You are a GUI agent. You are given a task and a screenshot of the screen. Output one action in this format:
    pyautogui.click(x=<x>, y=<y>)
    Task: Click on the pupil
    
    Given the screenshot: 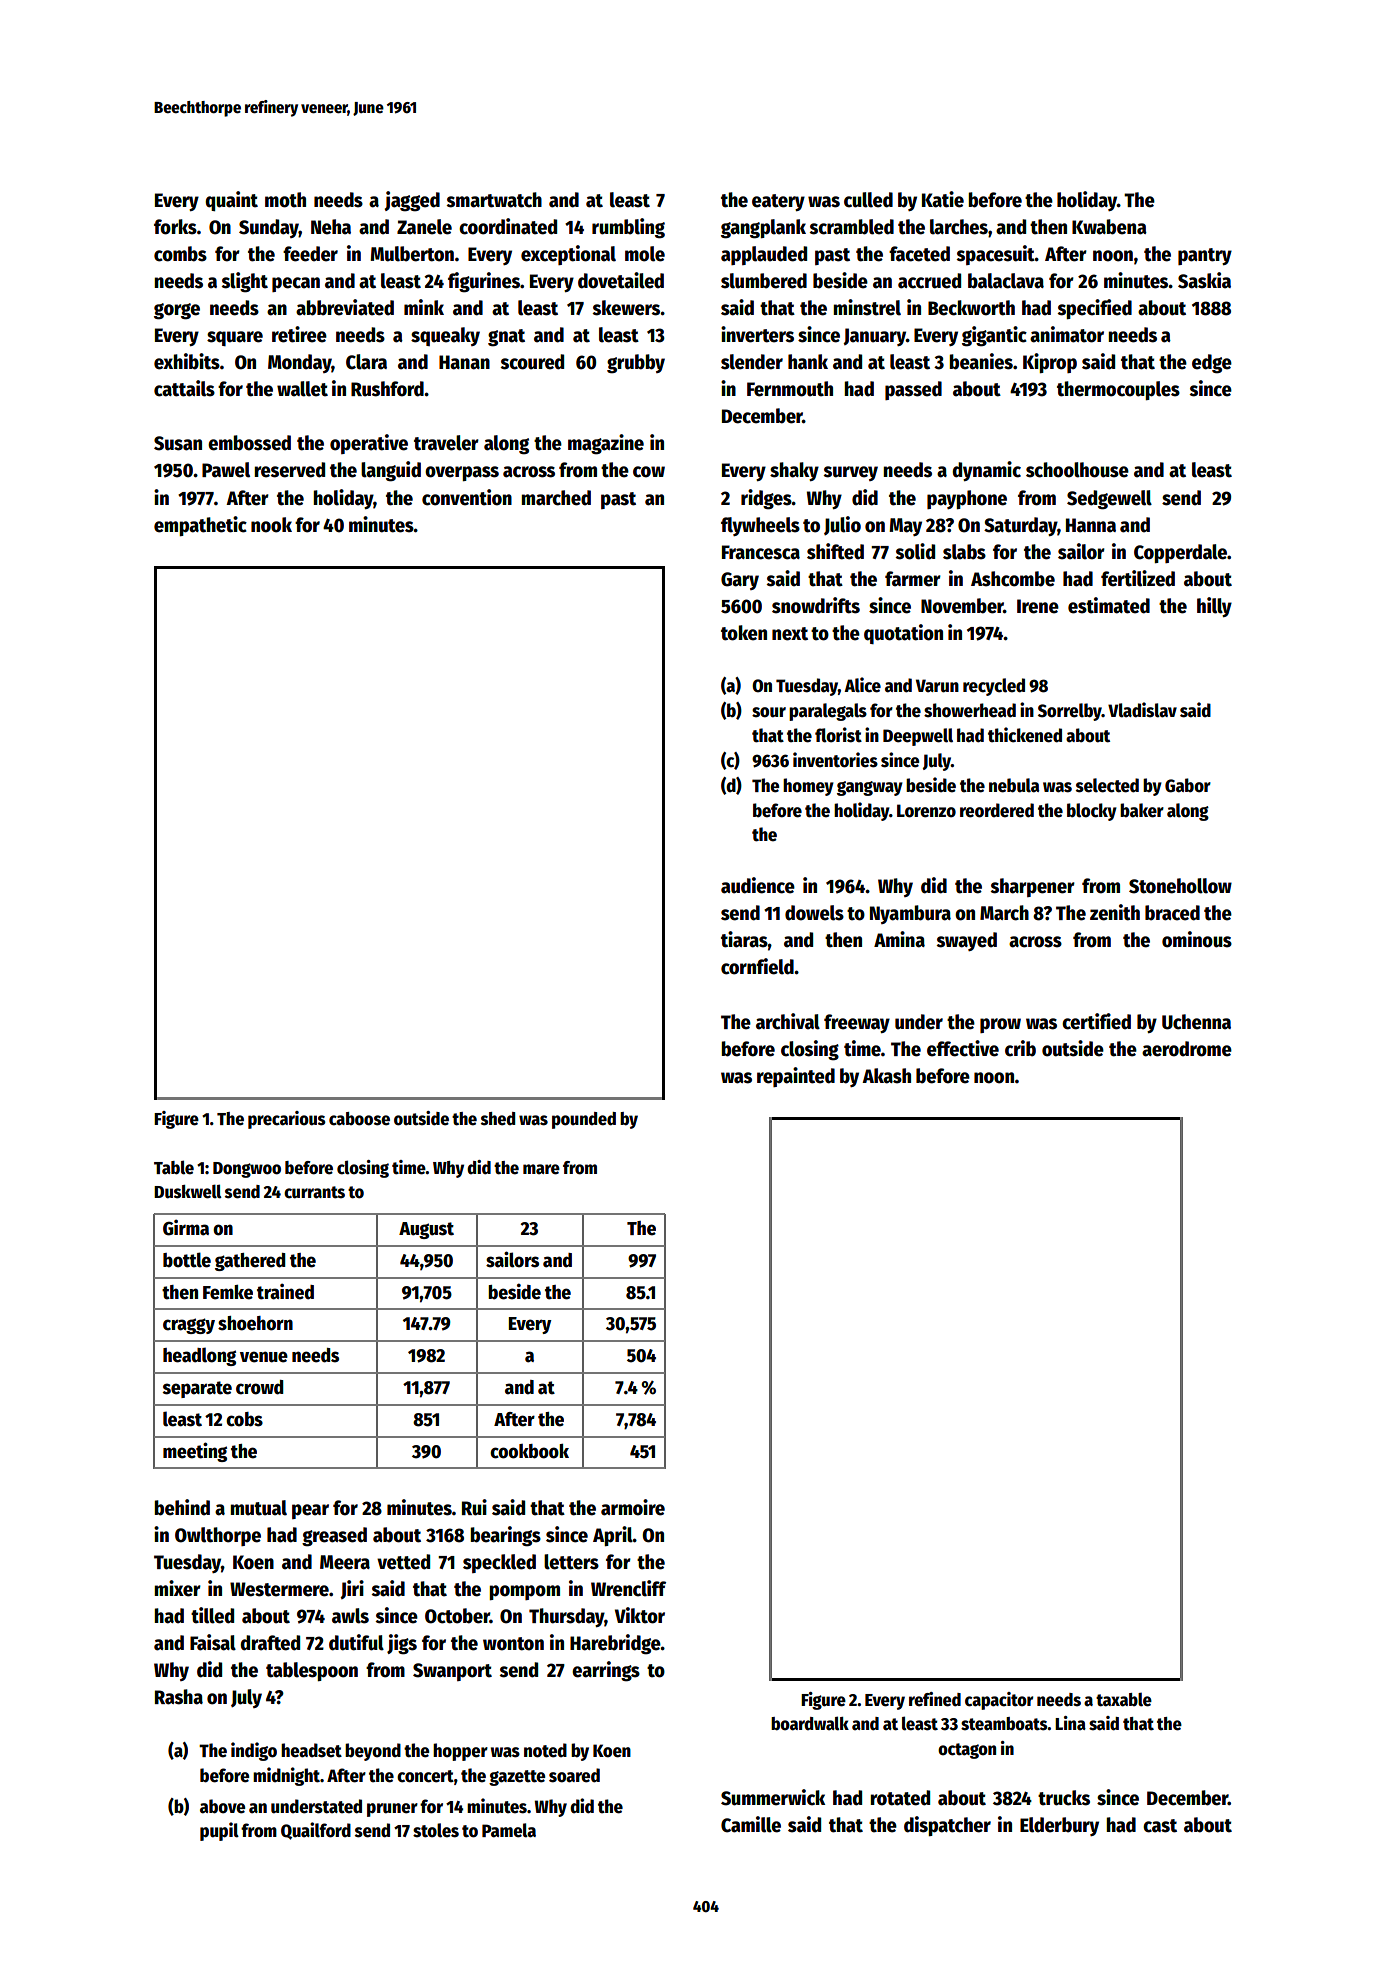 What is the action you would take?
    pyautogui.click(x=219, y=1831)
